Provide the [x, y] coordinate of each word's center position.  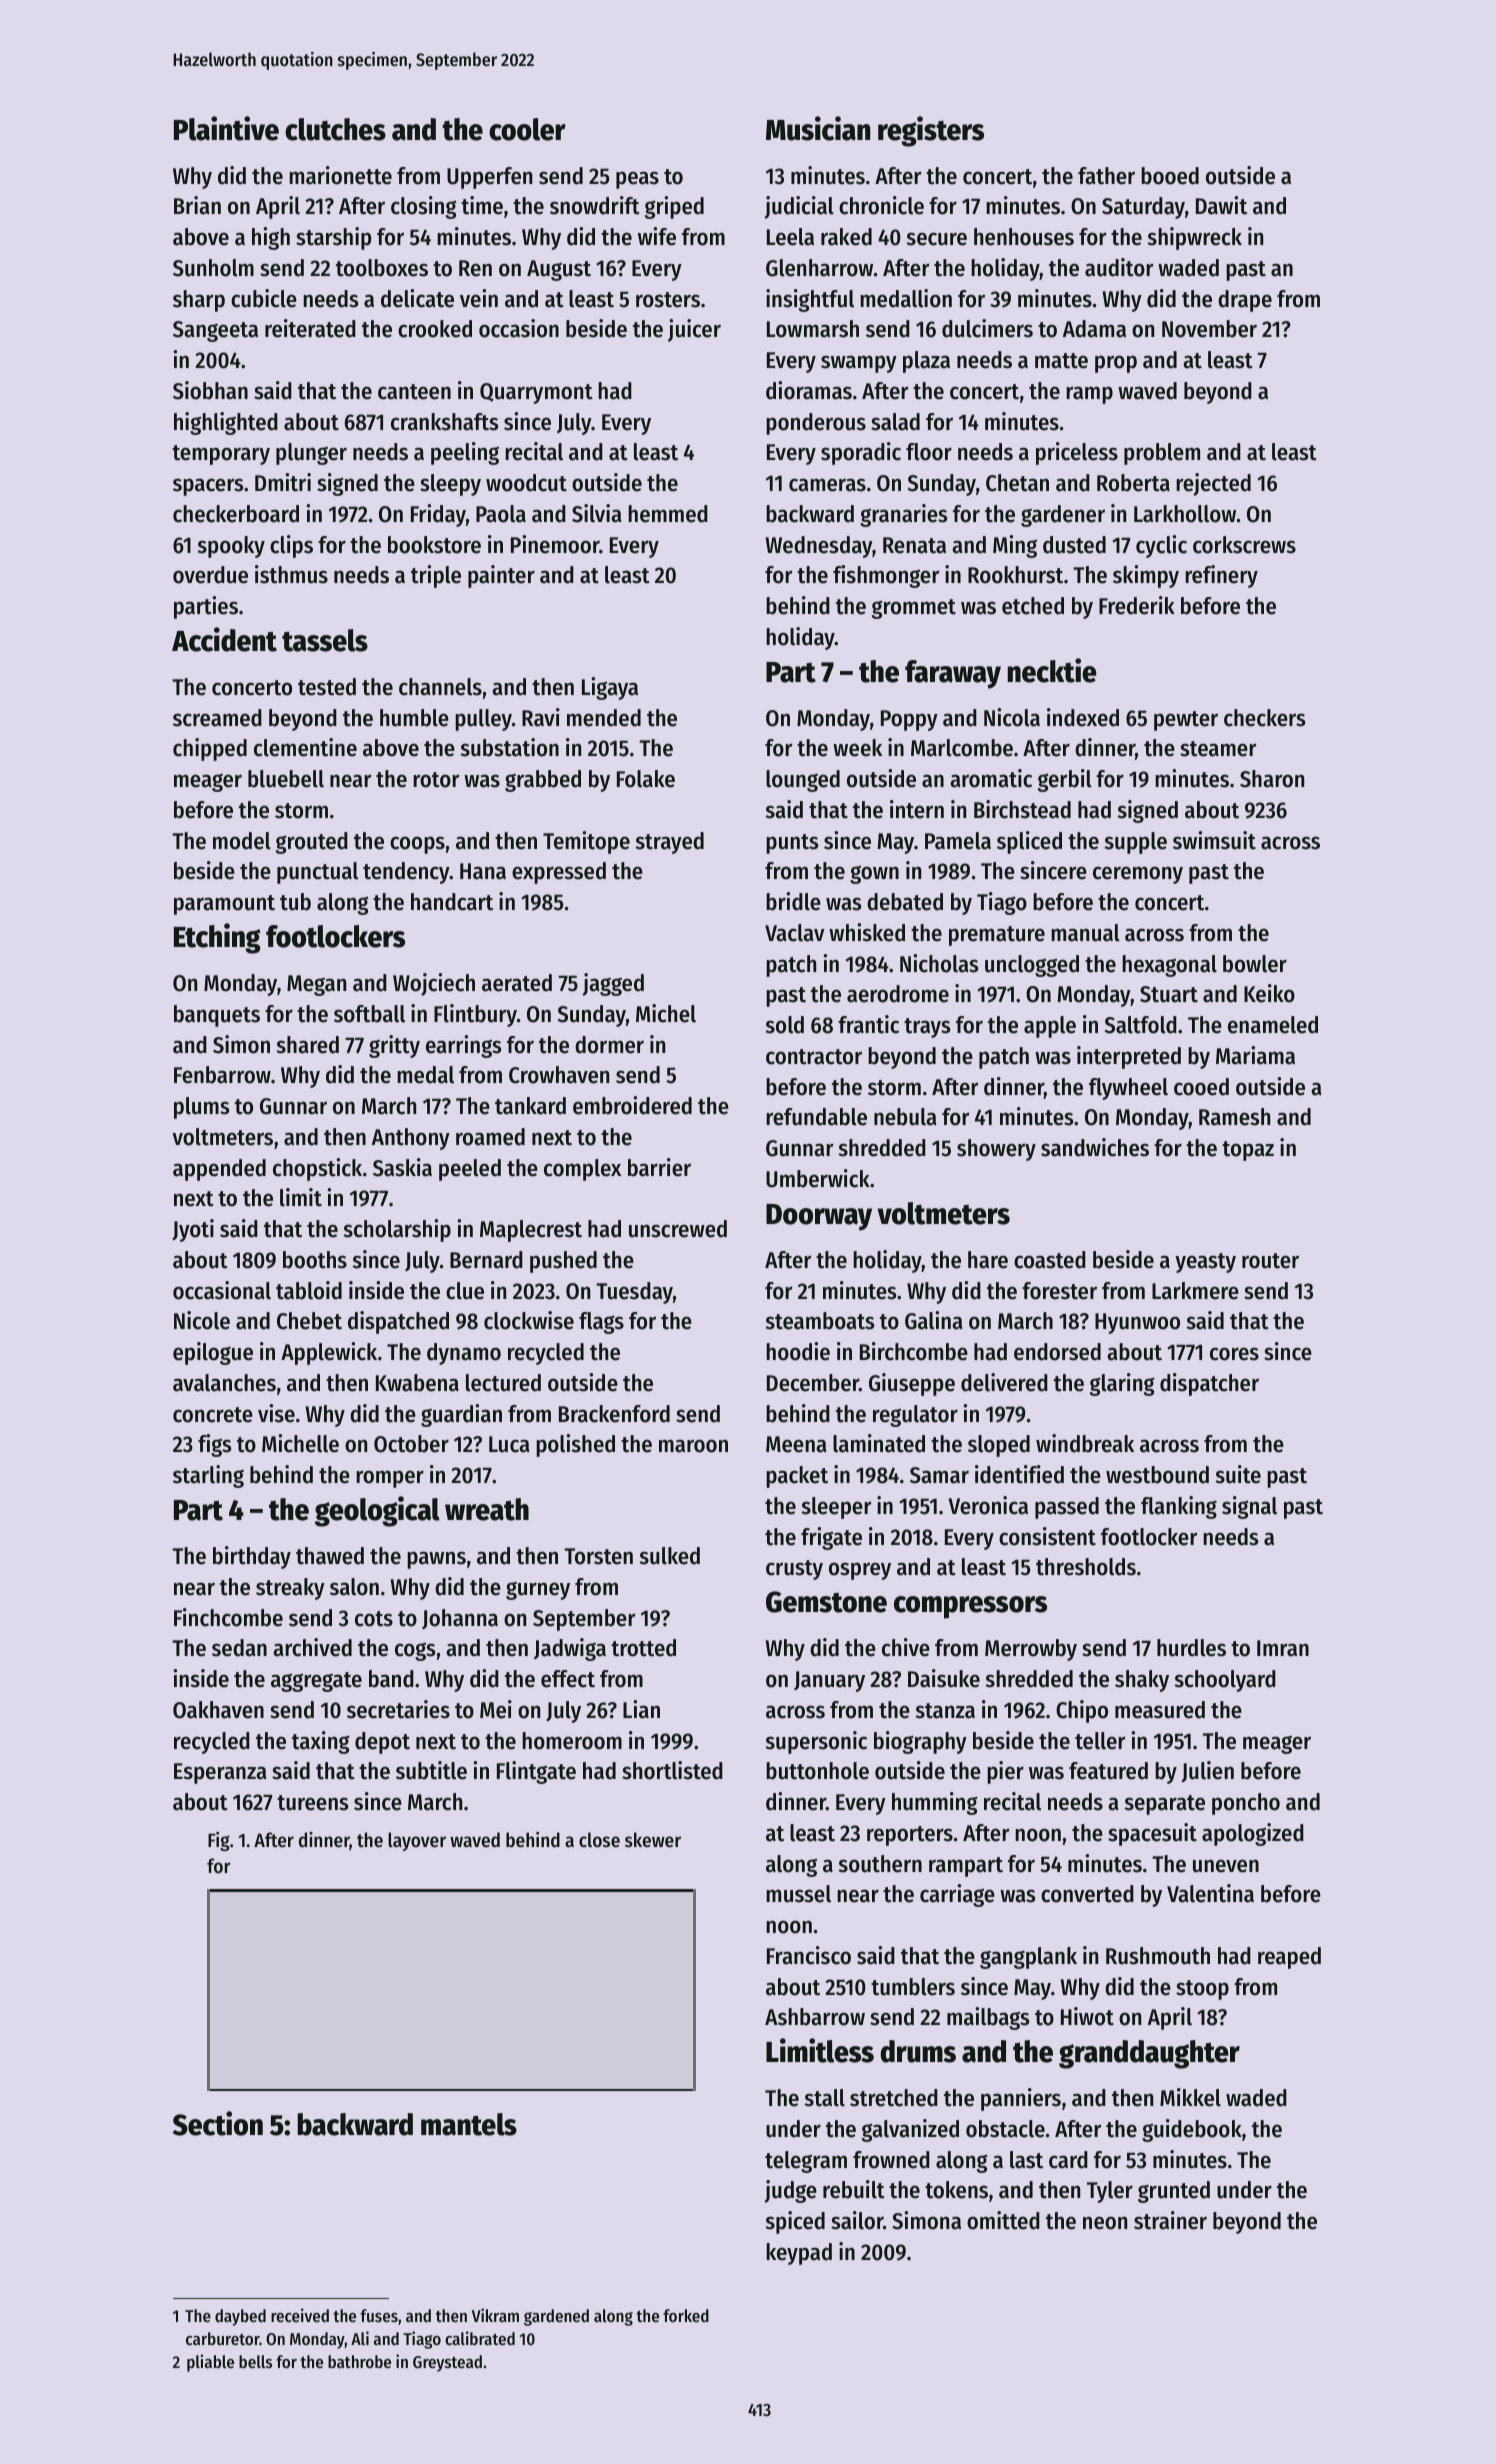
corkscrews [1244, 545]
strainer [1170, 2220]
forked [686, 2315]
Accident [224, 639]
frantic [868, 1024]
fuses [379, 2315]
